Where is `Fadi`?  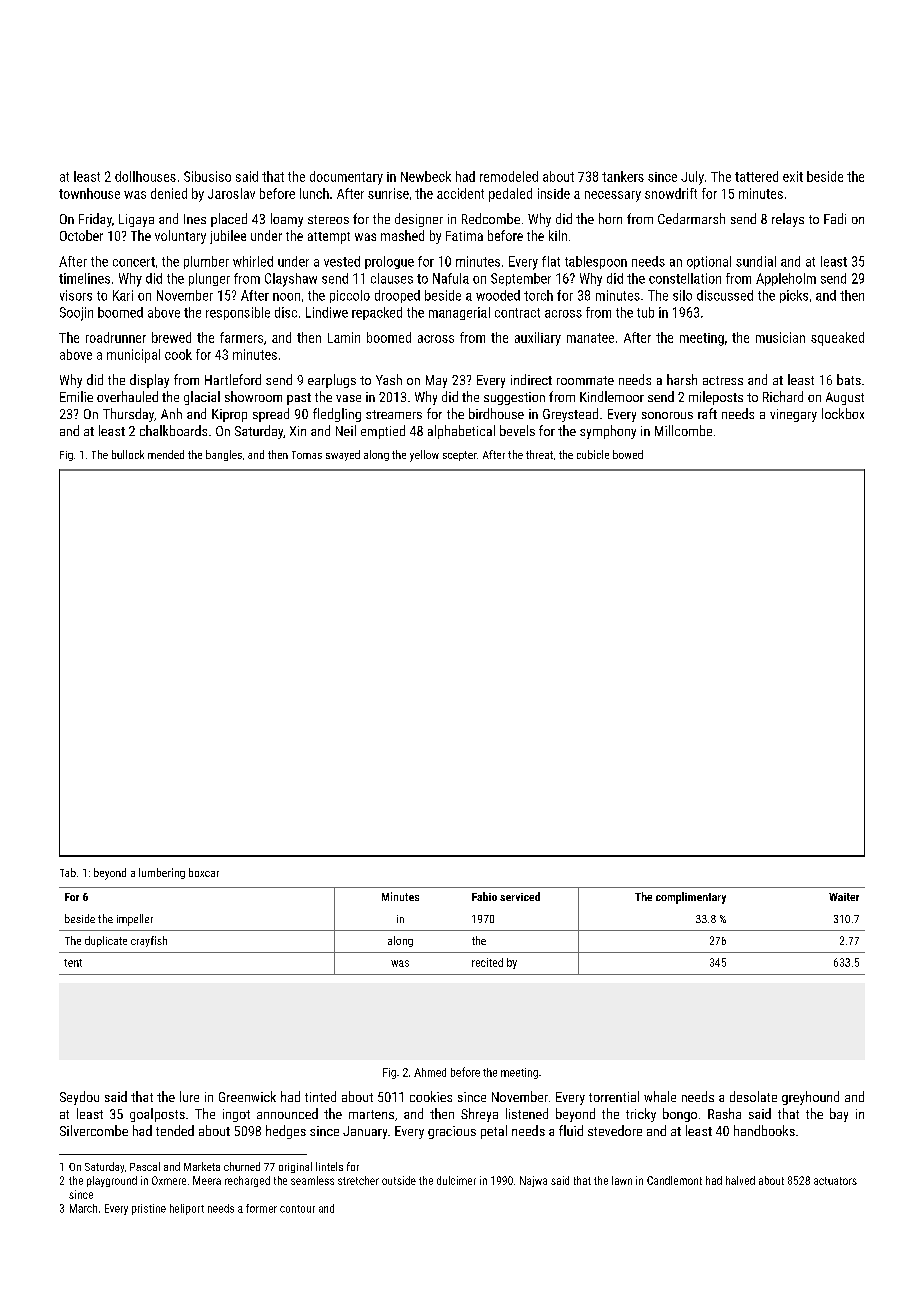 Fadi is located at coordinates (835, 218).
